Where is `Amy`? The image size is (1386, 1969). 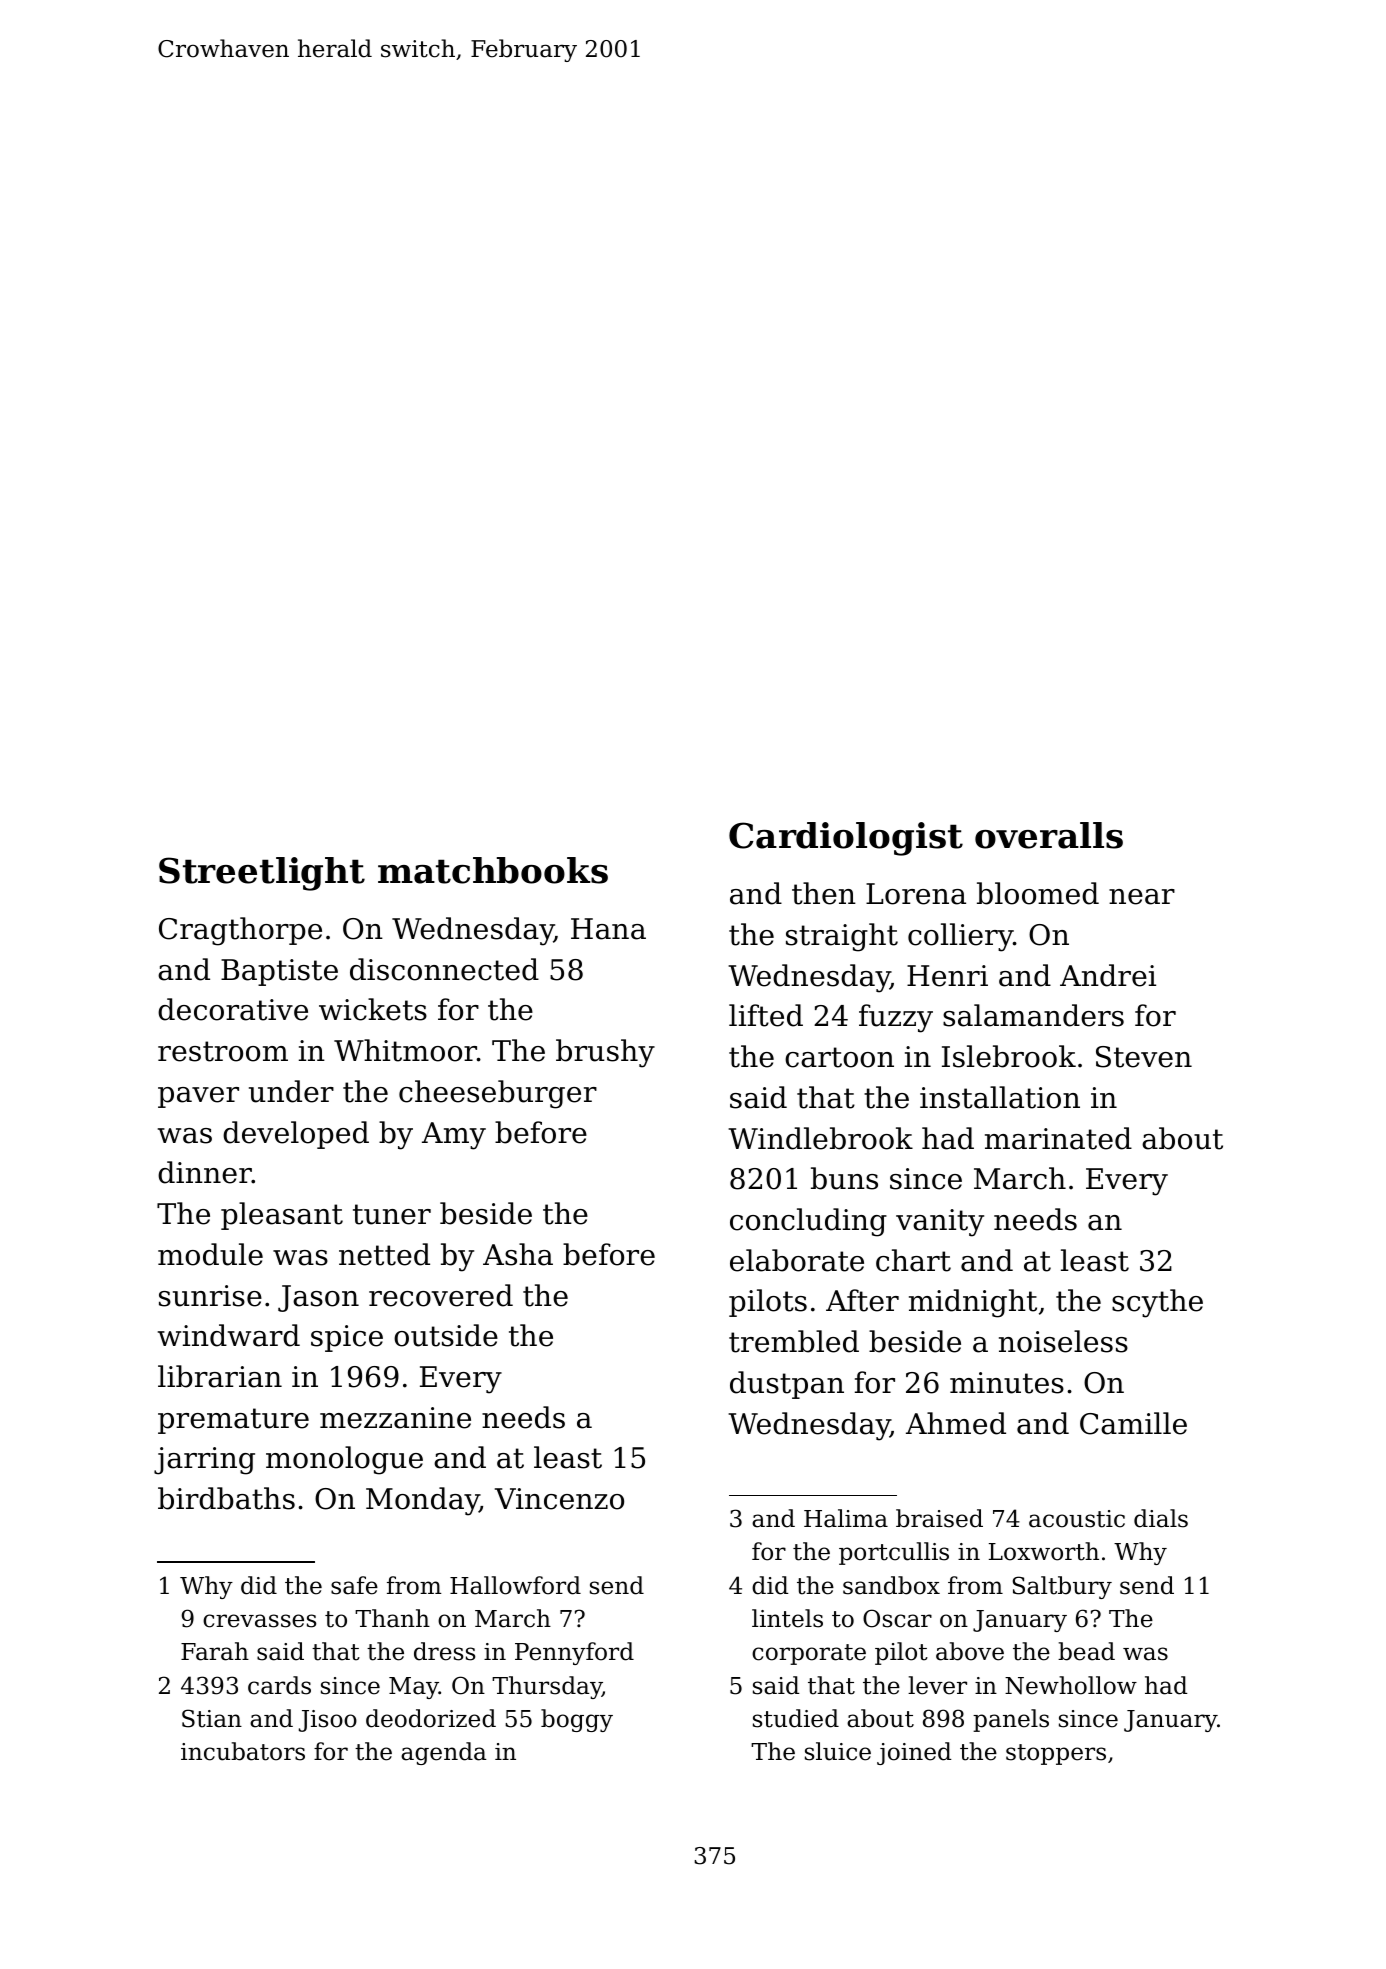 Amy is located at coordinates (454, 1136).
